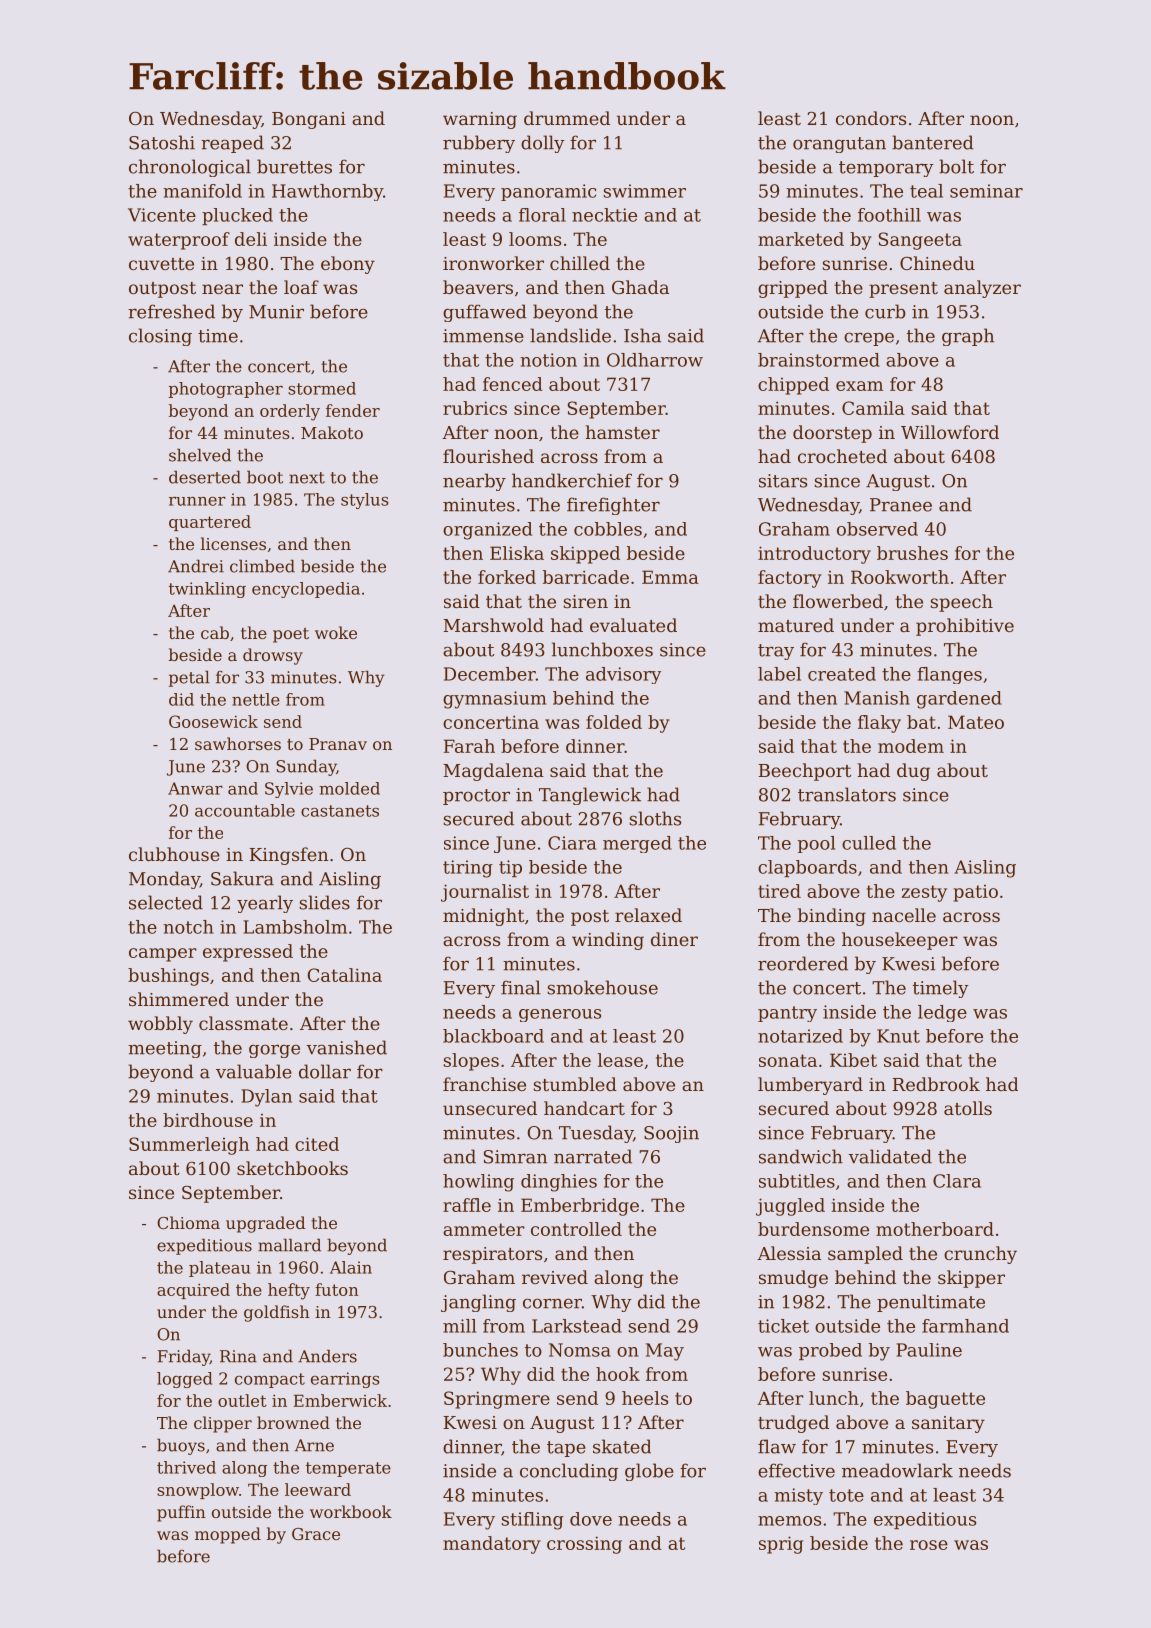  Describe the element at coordinates (480, 120) in the screenshot. I see `warning` at that location.
